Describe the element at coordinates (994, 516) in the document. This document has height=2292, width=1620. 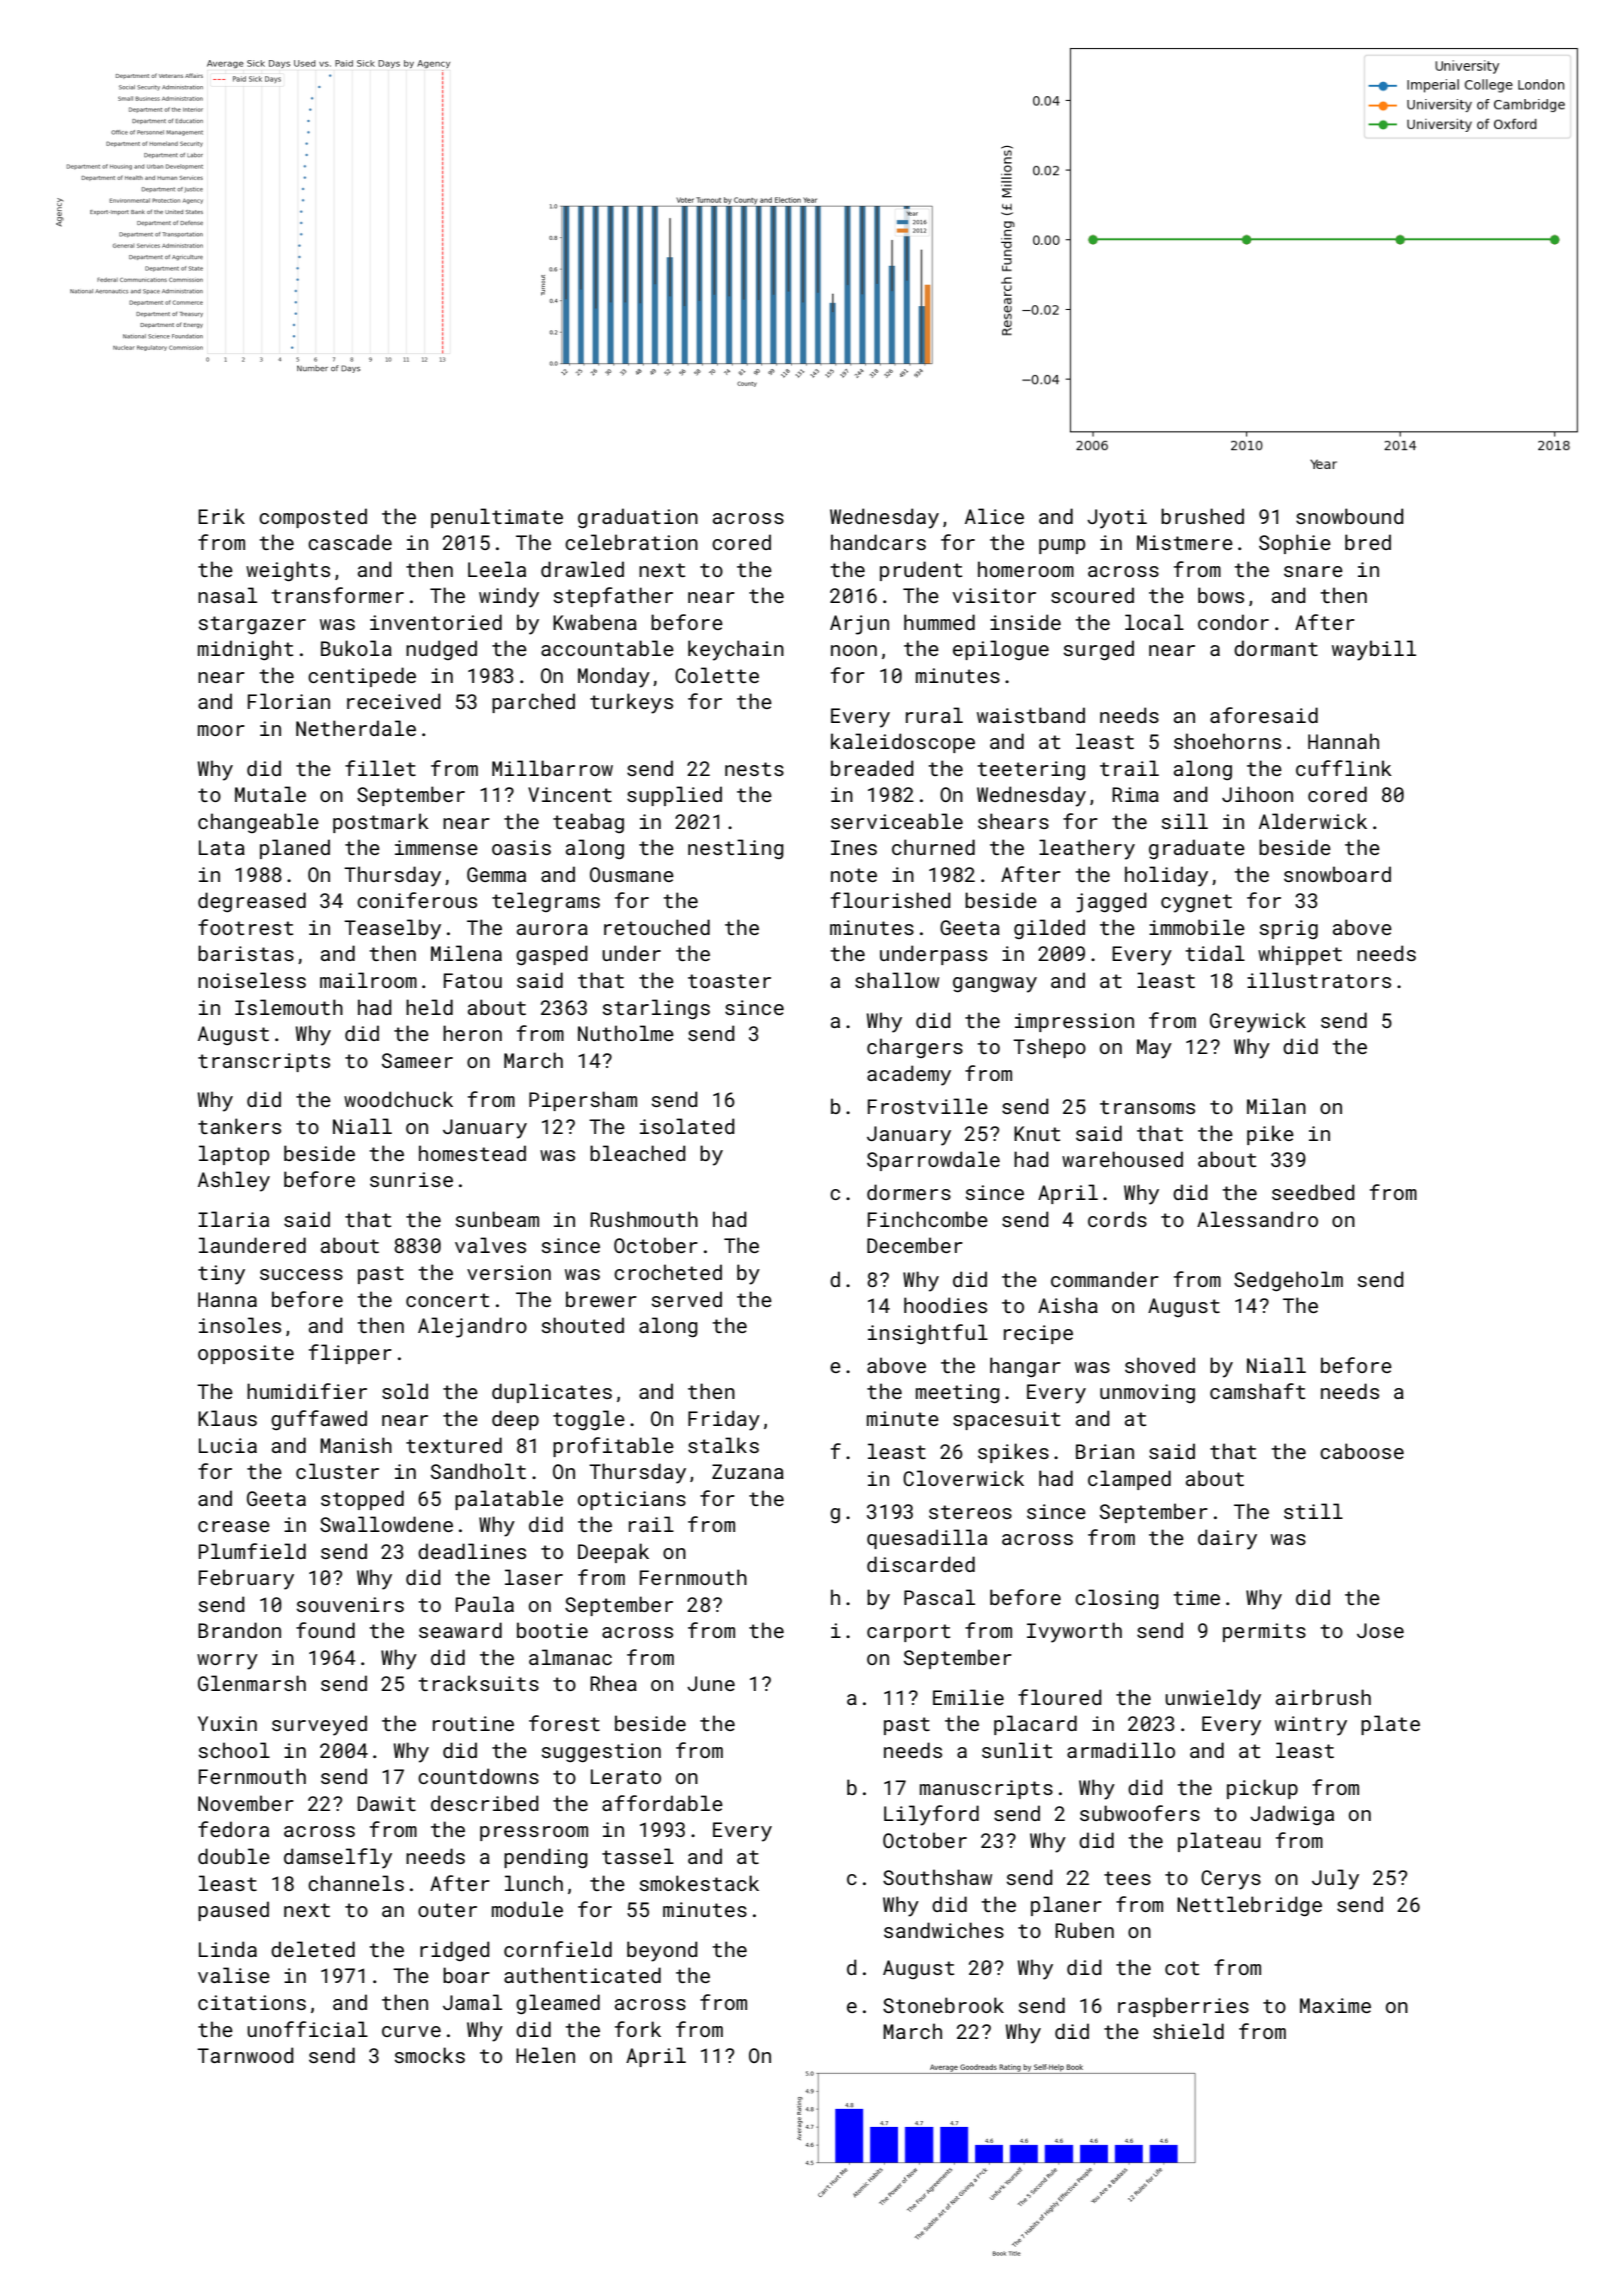
I see `Alice` at that location.
